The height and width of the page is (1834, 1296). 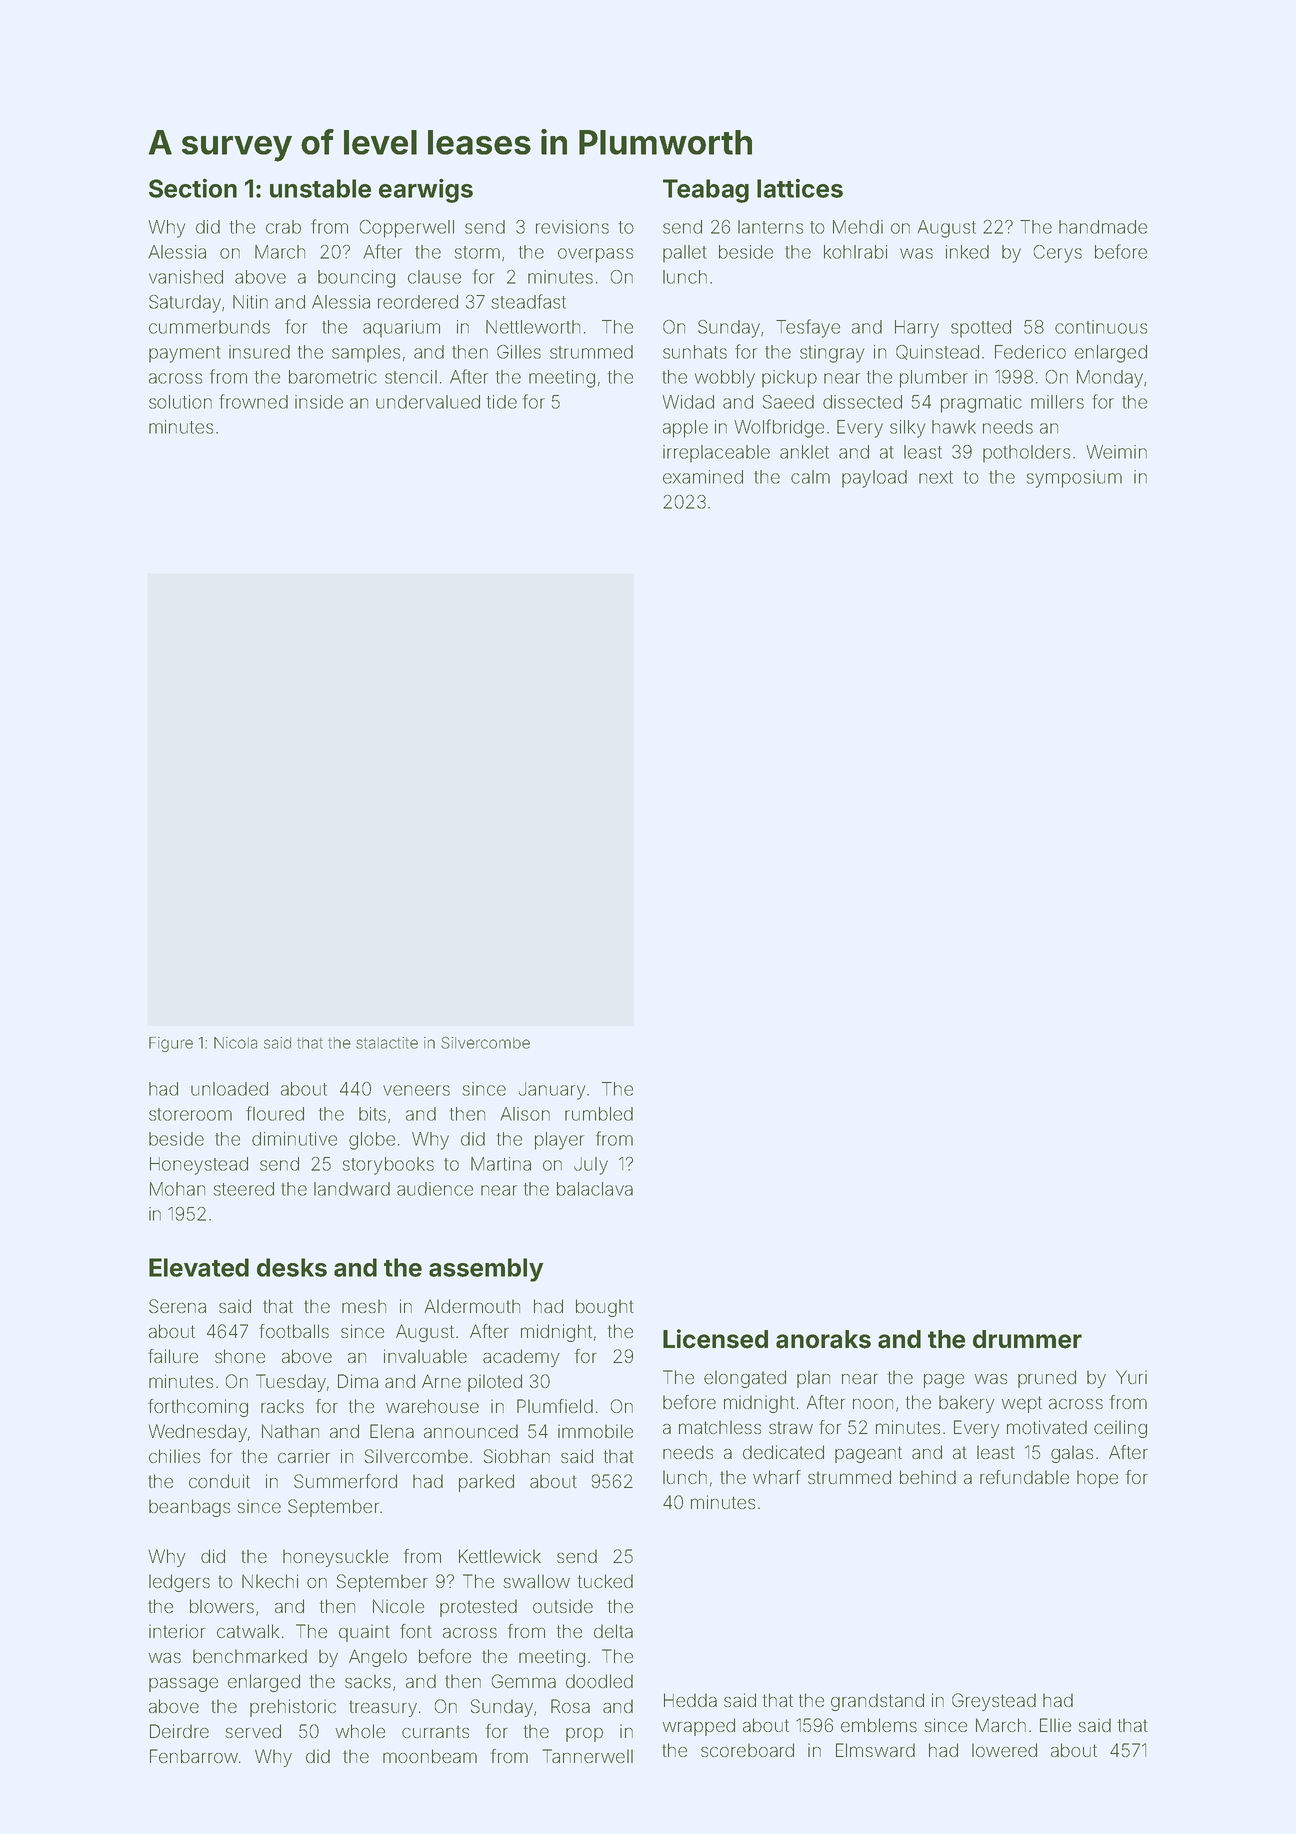 What do you see at coordinates (253, 401) in the page?
I see `frowned` at bounding box center [253, 401].
